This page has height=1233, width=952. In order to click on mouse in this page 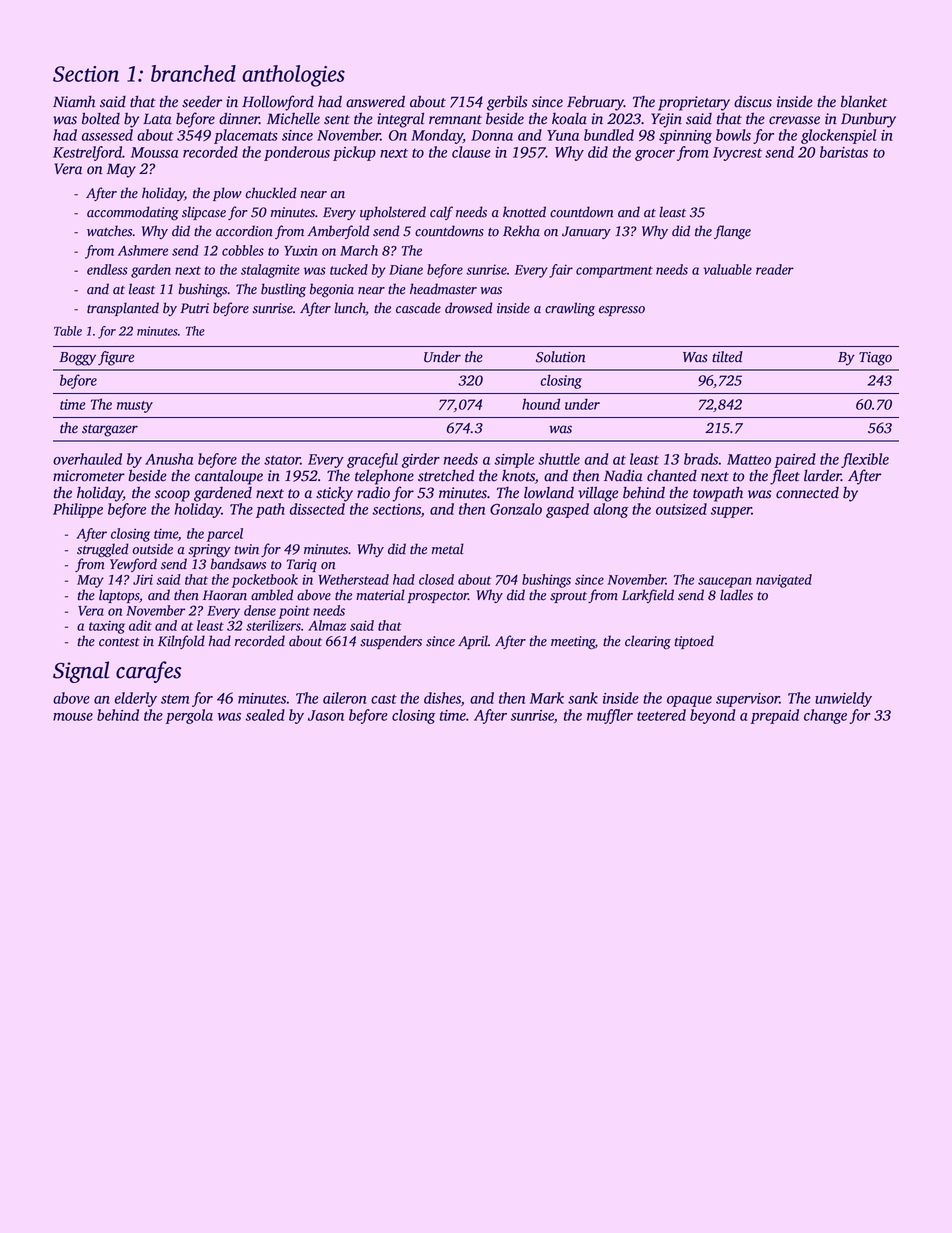, I will do `click(73, 717)`.
